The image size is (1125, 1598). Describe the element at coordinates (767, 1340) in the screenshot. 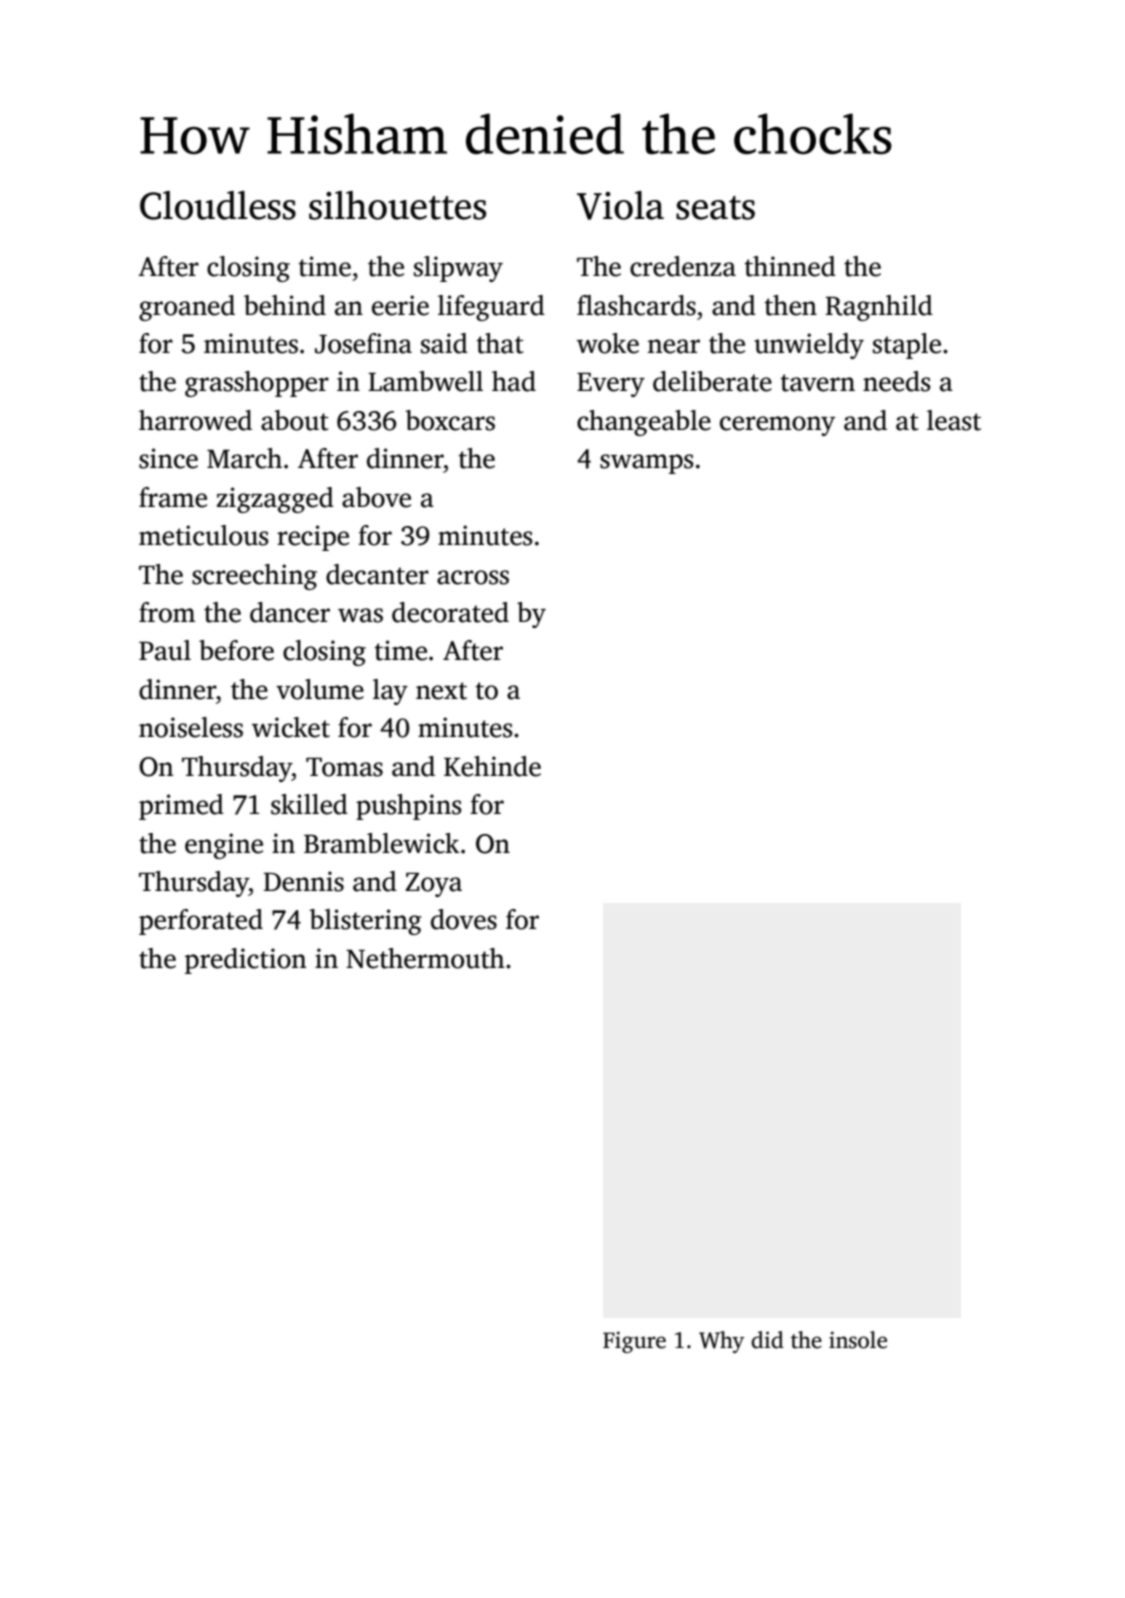

I see `did` at that location.
